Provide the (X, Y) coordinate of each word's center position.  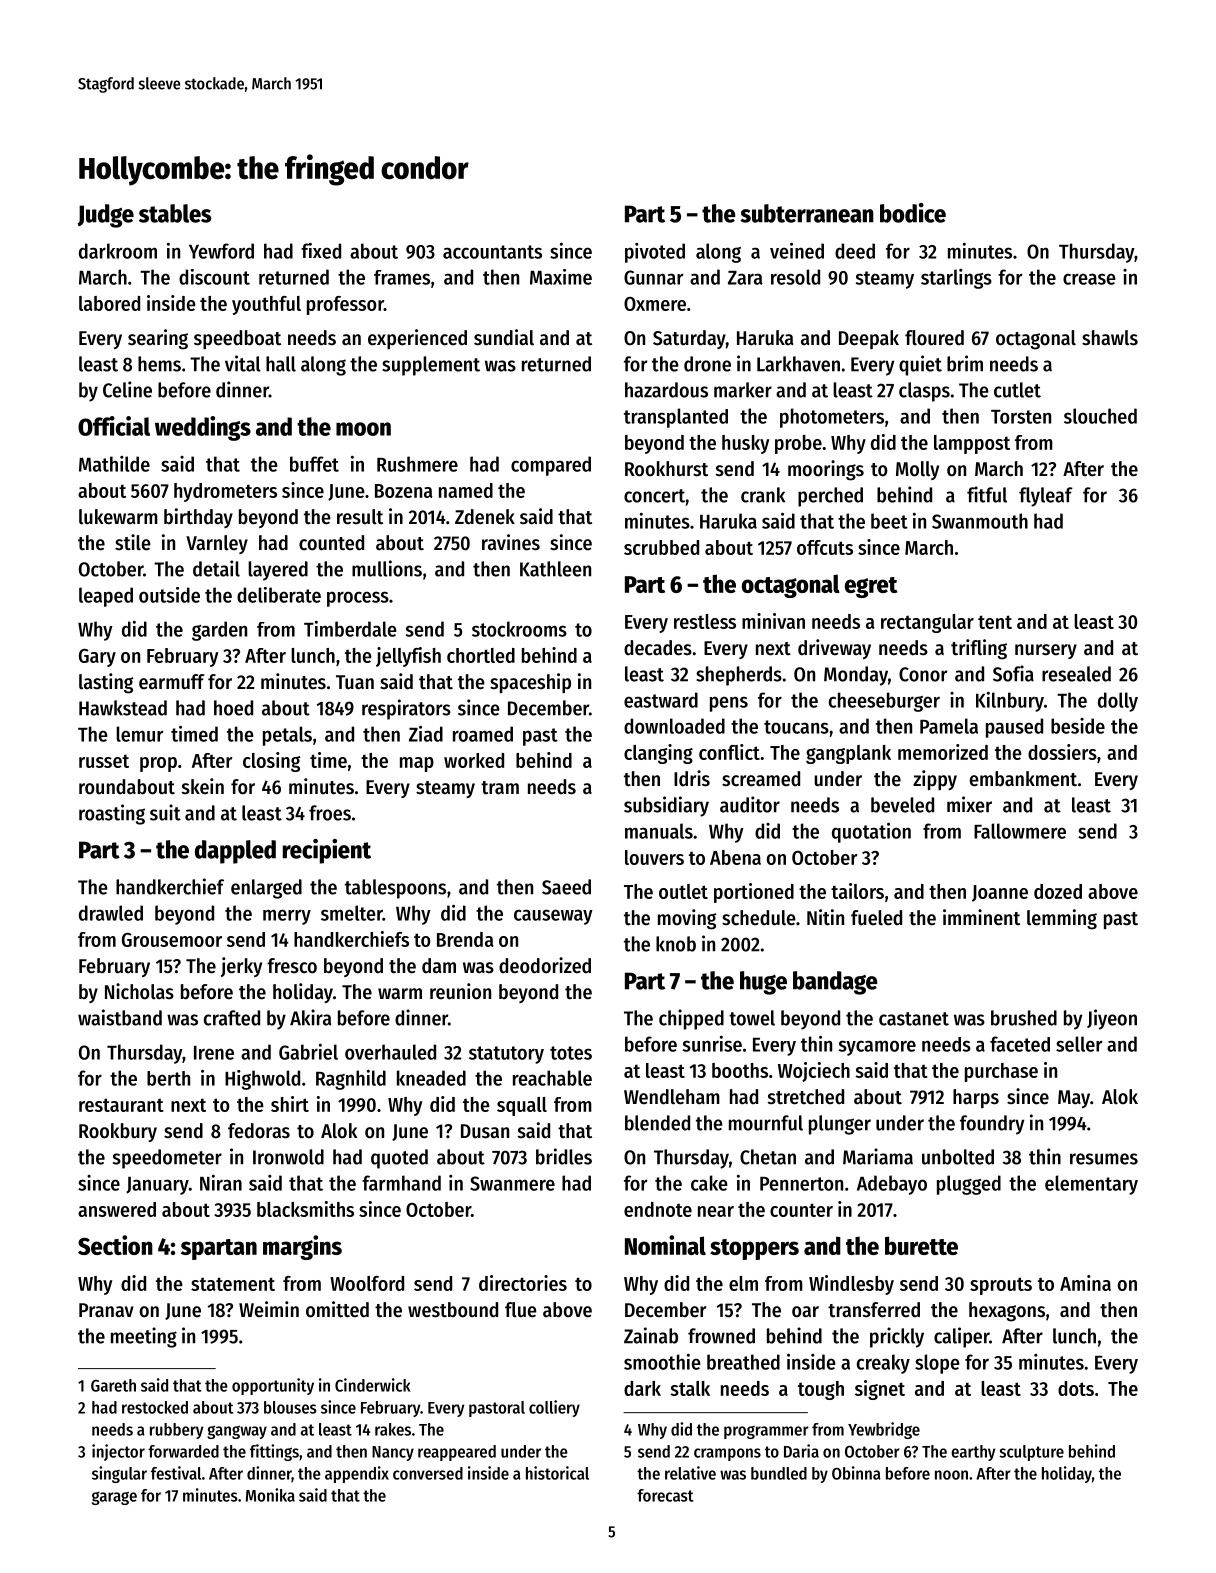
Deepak (869, 339)
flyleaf (1046, 497)
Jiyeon (1112, 1019)
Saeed (566, 887)
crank (763, 495)
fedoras (259, 1131)
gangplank (848, 754)
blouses (290, 1407)
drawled (111, 913)
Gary (97, 658)
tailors (857, 891)
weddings (203, 428)
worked (474, 760)
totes (571, 1053)
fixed (321, 251)
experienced (417, 339)
